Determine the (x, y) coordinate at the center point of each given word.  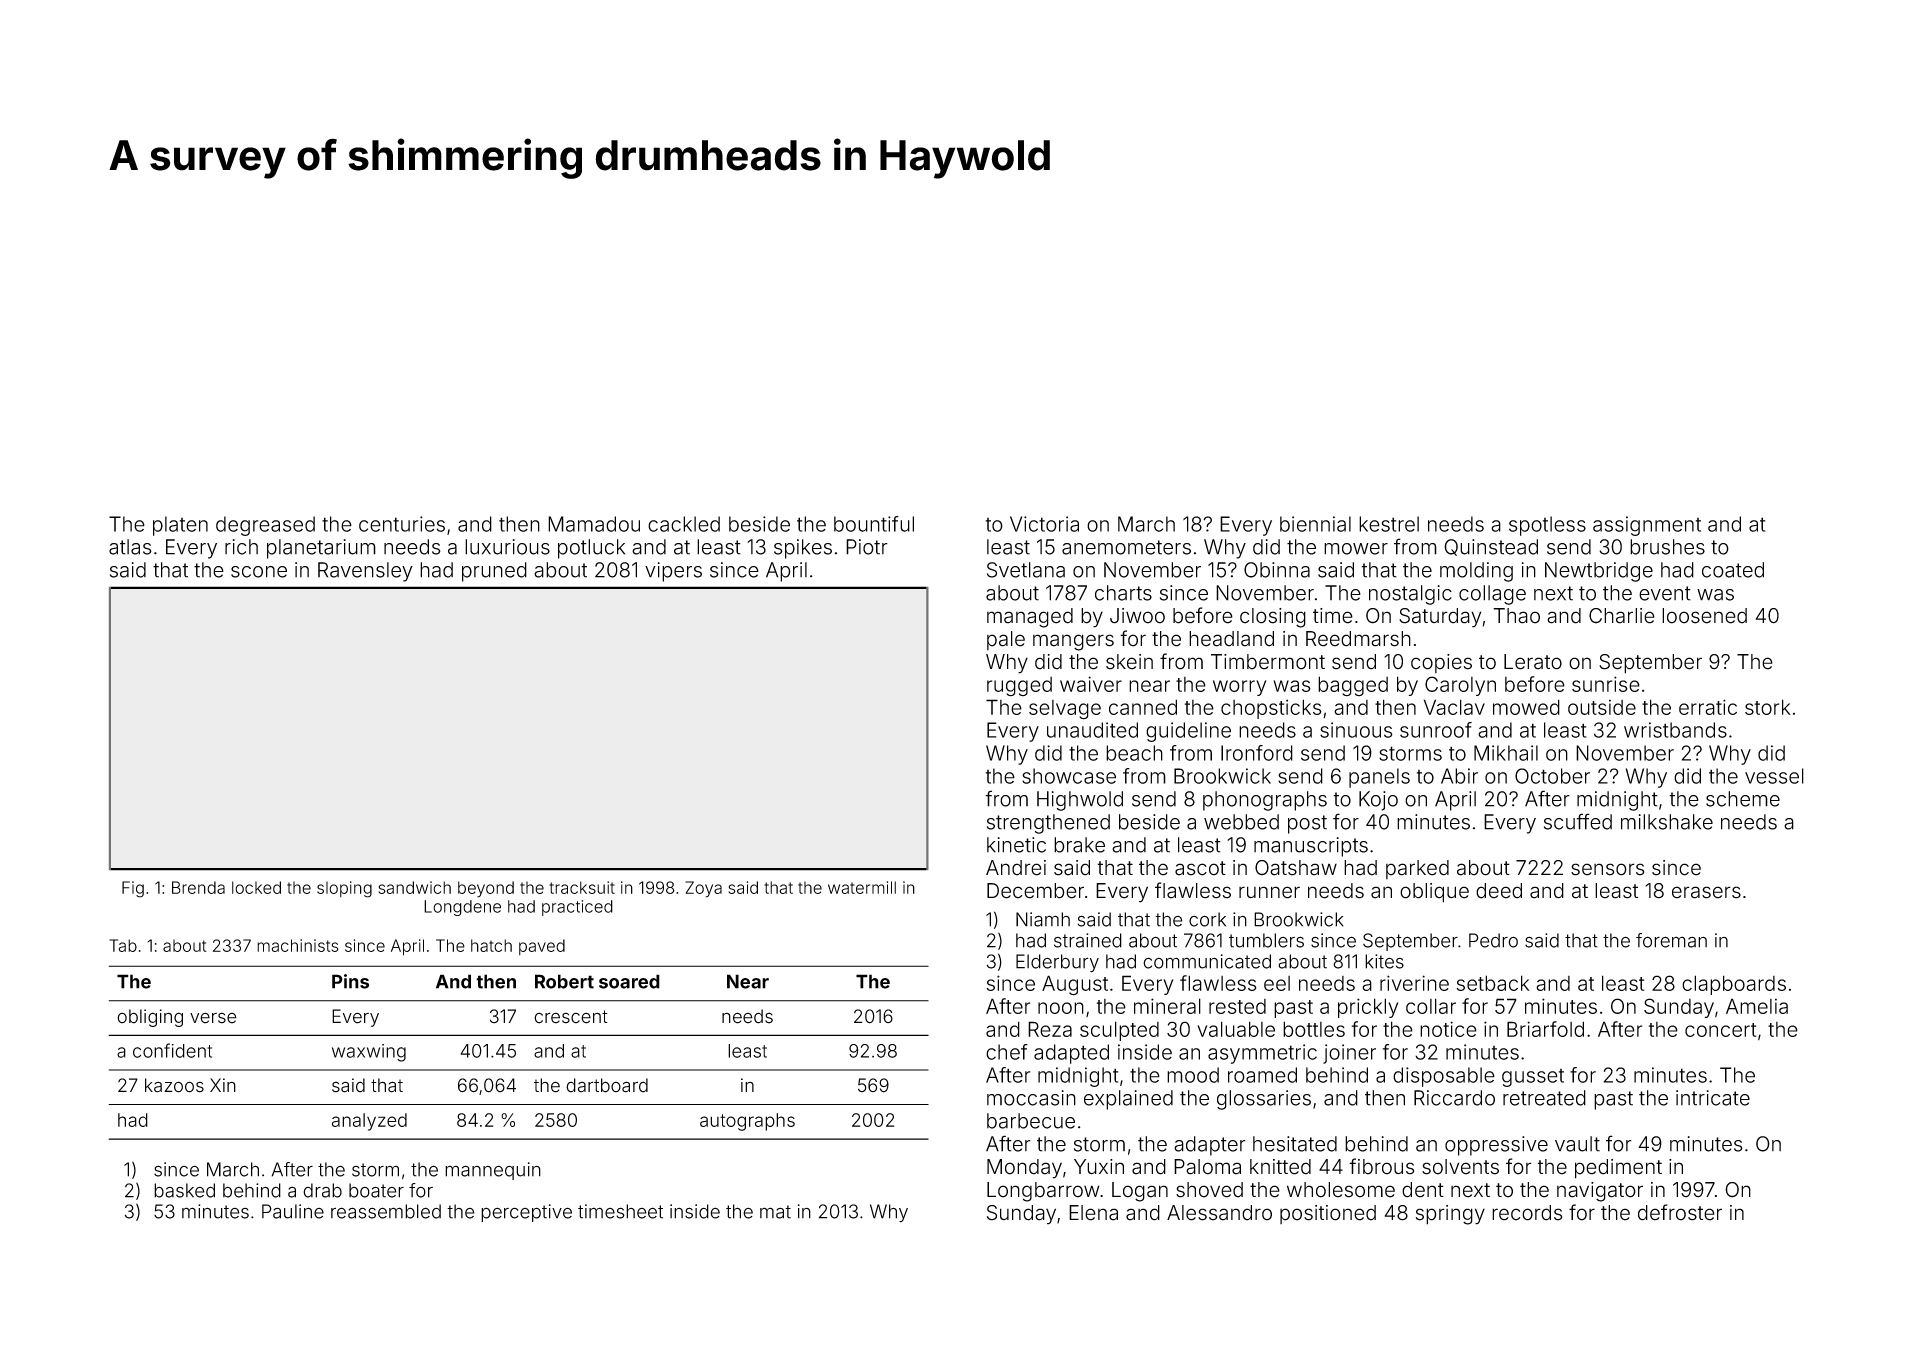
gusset (1533, 1078)
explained (1128, 1100)
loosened (1704, 616)
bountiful (874, 524)
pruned (494, 572)
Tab (123, 945)
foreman (1671, 940)
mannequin (493, 1171)
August (1075, 985)
